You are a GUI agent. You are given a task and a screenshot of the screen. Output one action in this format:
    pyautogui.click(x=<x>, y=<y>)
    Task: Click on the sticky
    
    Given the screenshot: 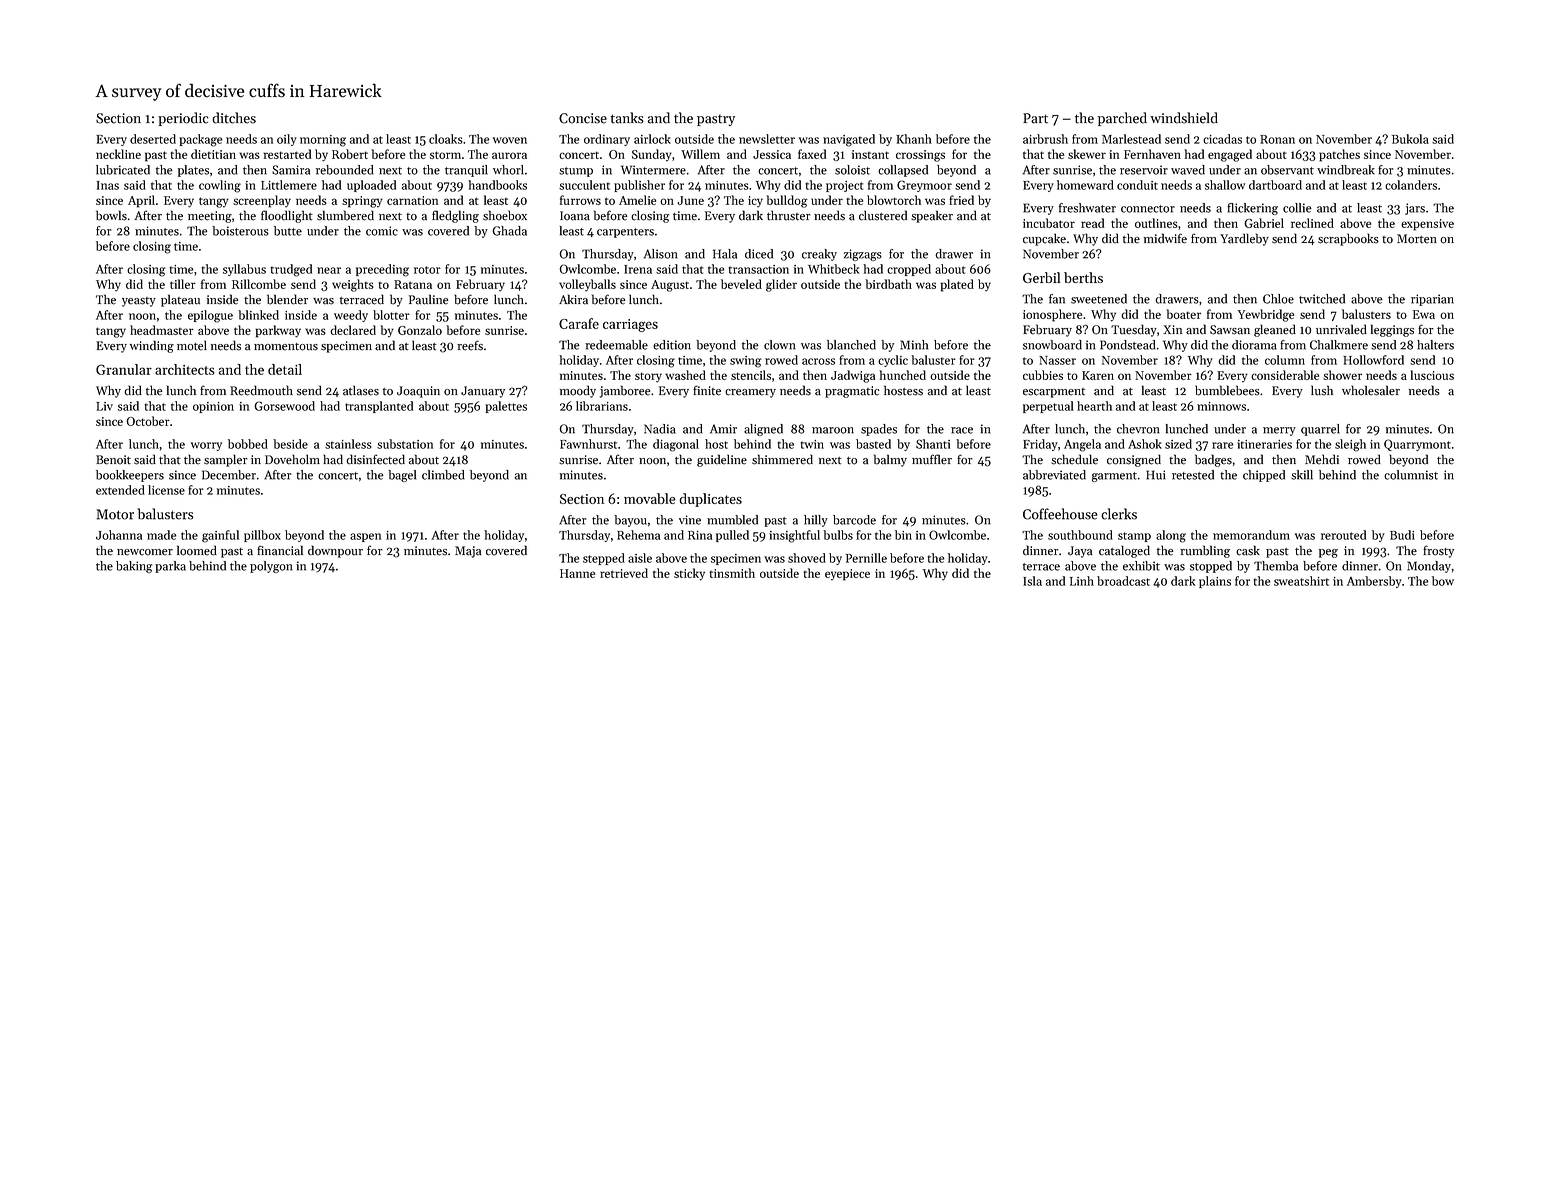 What is the action you would take?
    pyautogui.click(x=689, y=574)
